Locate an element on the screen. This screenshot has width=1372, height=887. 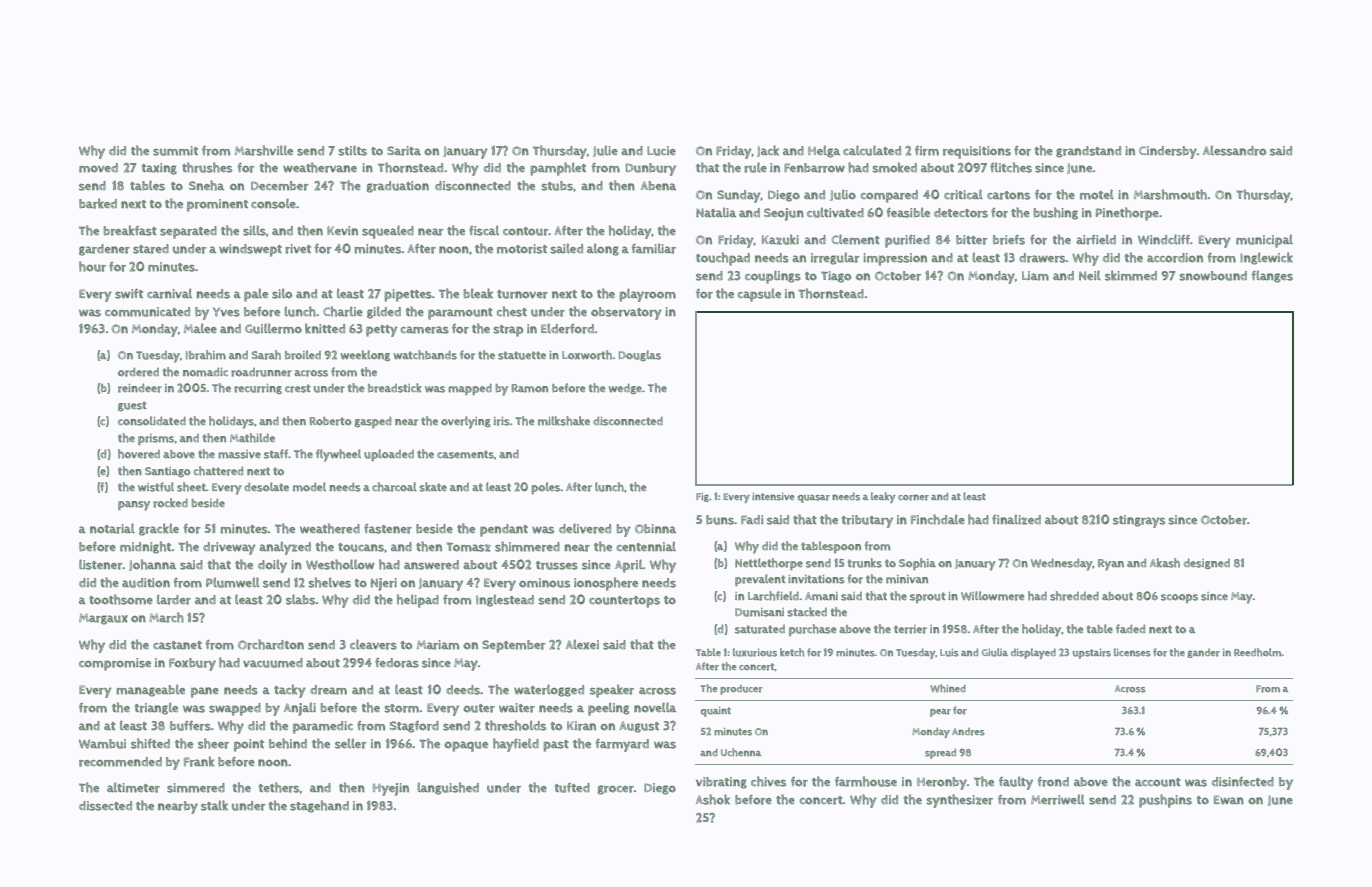
Andres is located at coordinates (968, 732).
